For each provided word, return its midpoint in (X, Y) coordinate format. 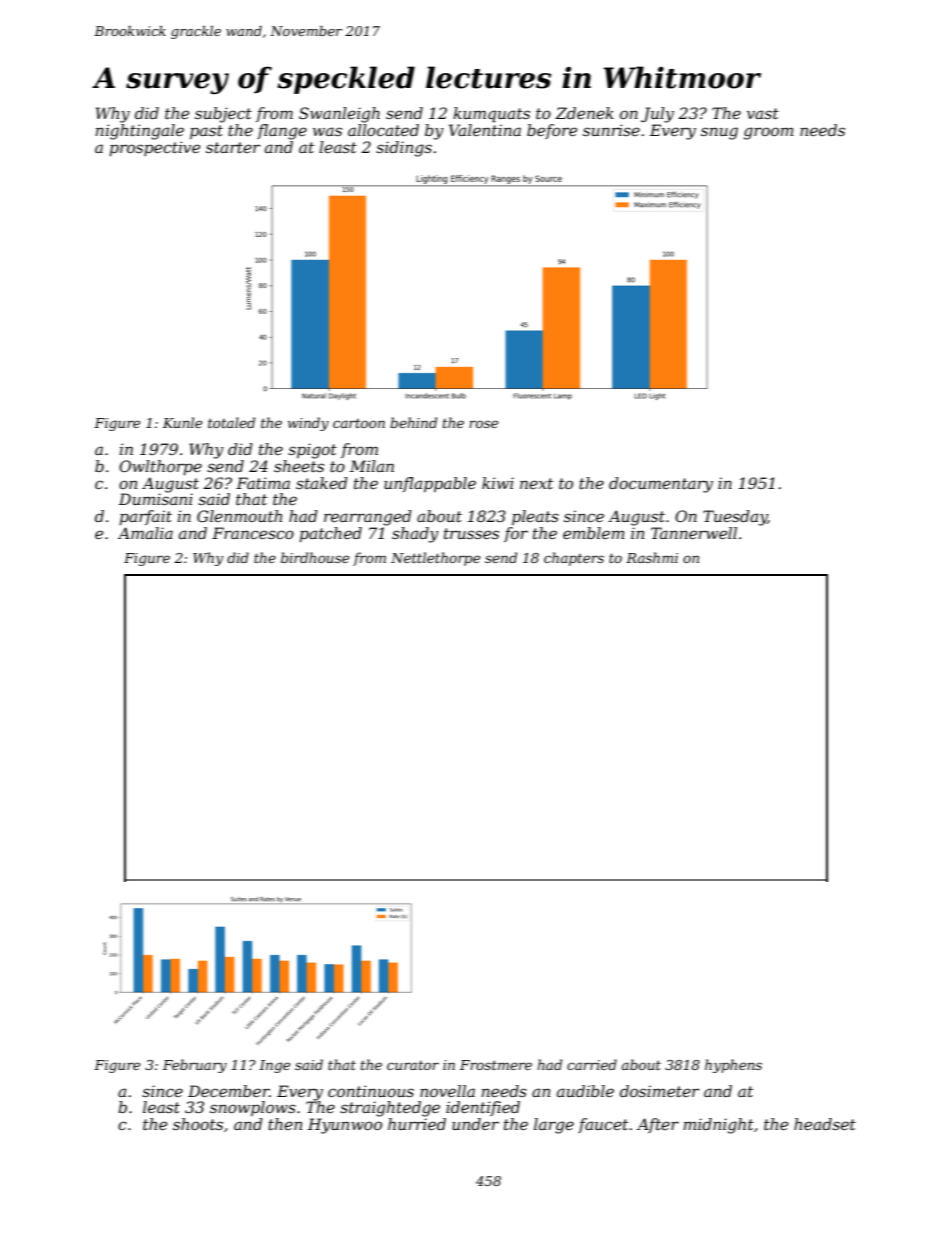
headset (825, 1124)
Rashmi (652, 557)
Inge (274, 1066)
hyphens (733, 1066)
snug (719, 133)
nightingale (140, 132)
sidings (404, 149)
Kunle (182, 422)
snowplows (253, 1108)
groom (769, 133)
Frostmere (496, 1065)
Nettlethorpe (435, 559)
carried (592, 1064)
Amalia (145, 533)
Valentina (485, 130)
